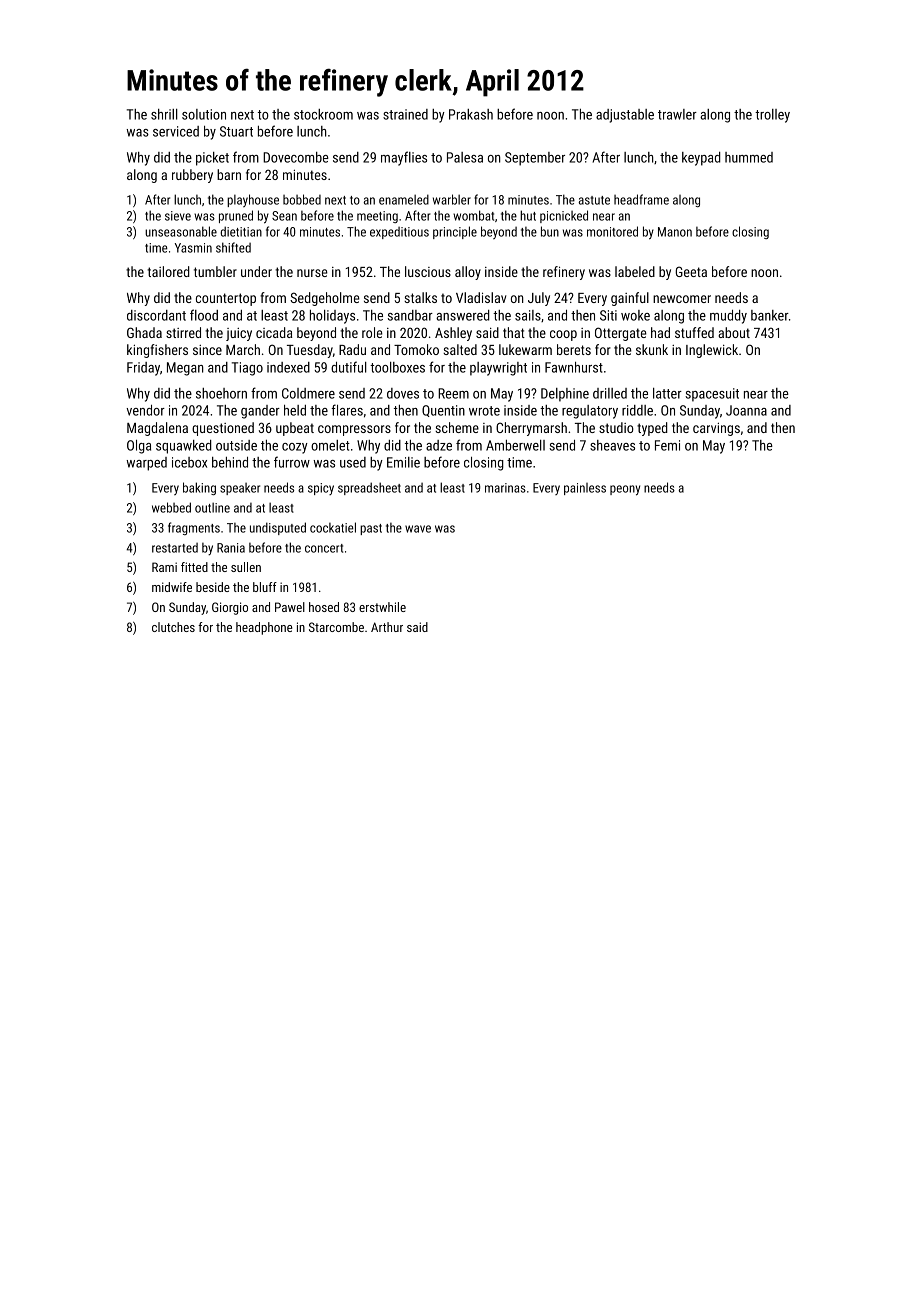 This page has height=1311, width=924. Describe the element at coordinates (387, 627) in the page. I see `Arthur` at that location.
